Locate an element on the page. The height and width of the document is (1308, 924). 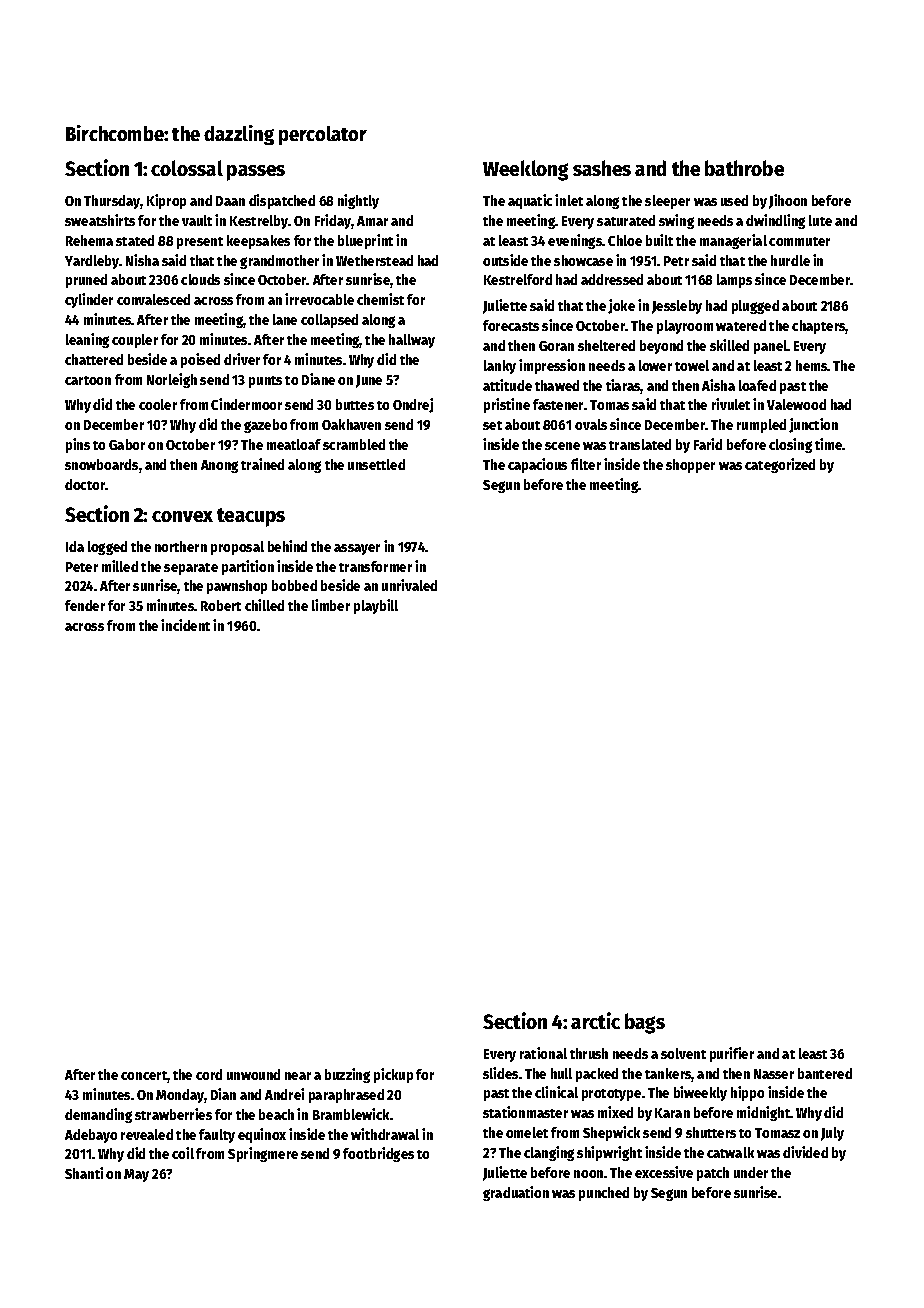
graduation is located at coordinates (516, 1193).
